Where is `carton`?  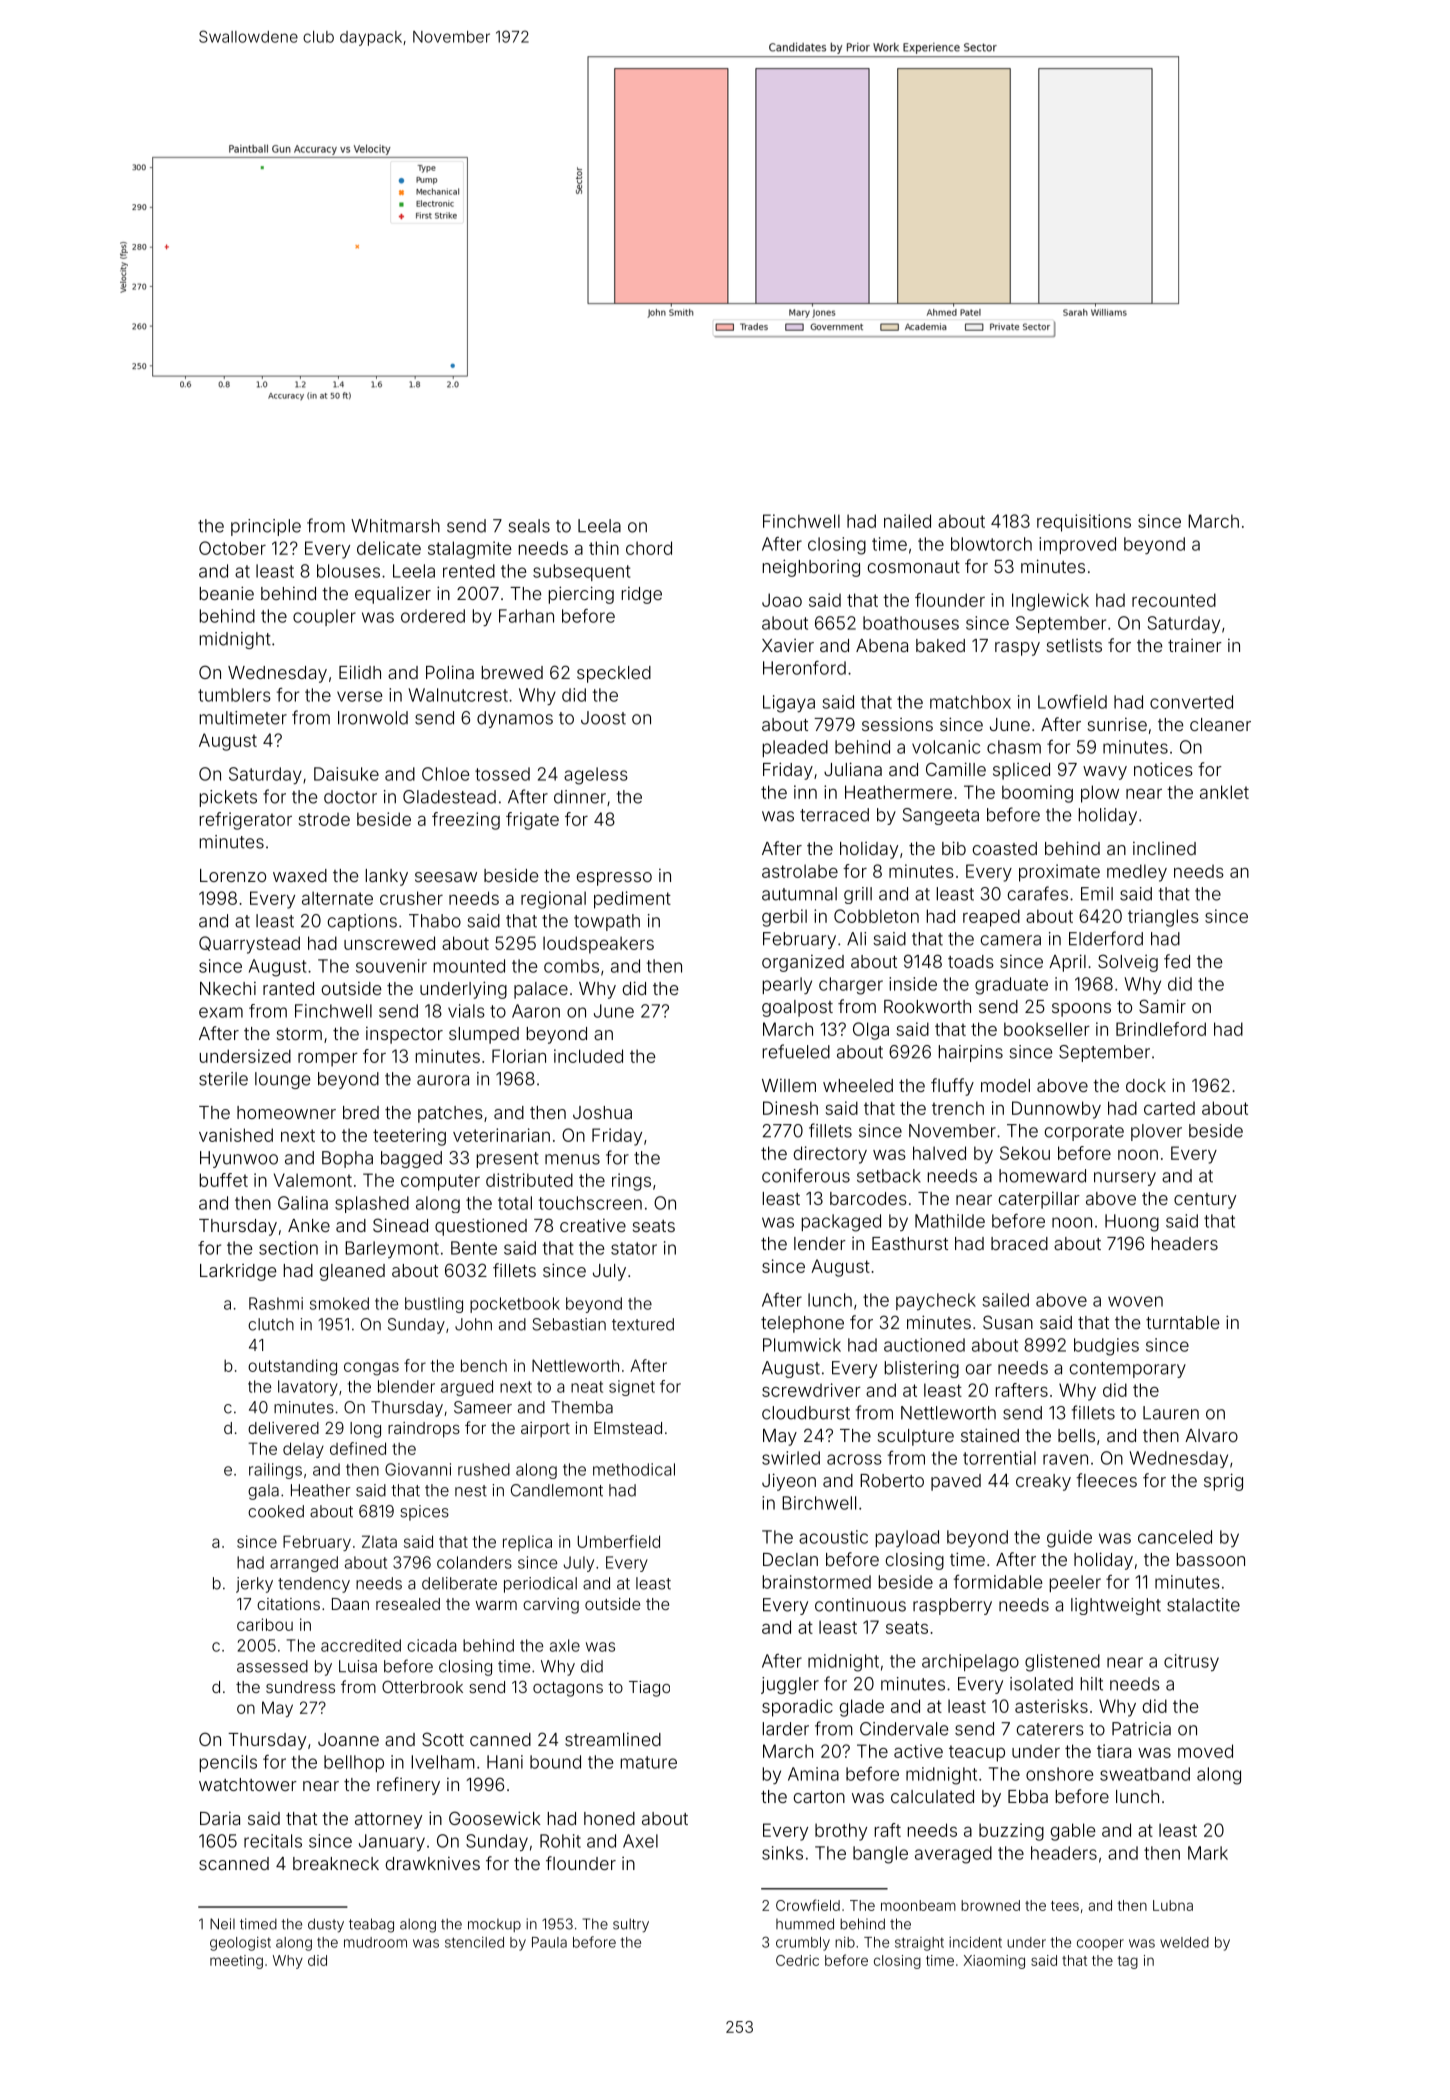 carton is located at coordinates (819, 1797).
